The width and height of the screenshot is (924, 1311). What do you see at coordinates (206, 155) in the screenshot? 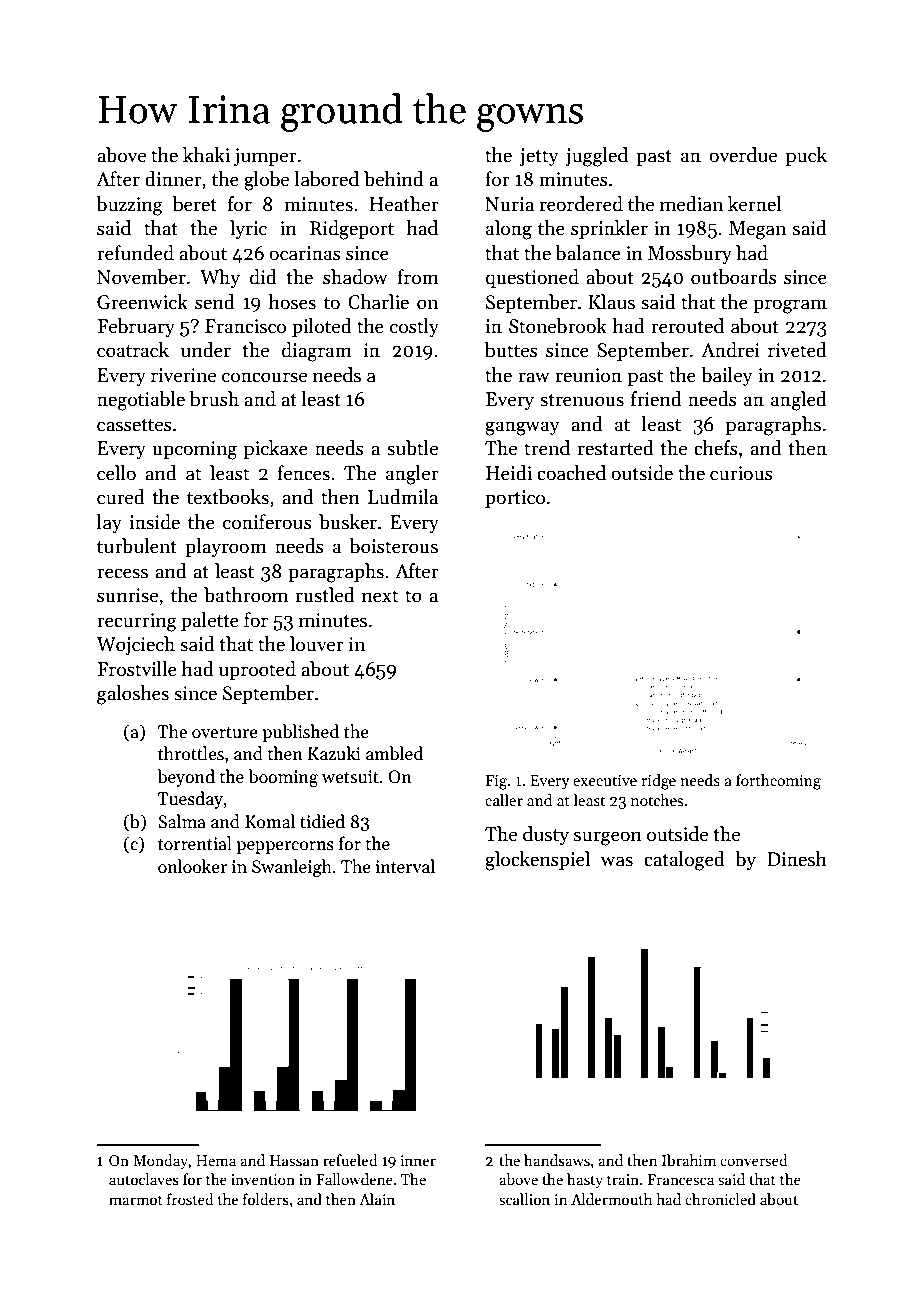
I see `khaki` at bounding box center [206, 155].
